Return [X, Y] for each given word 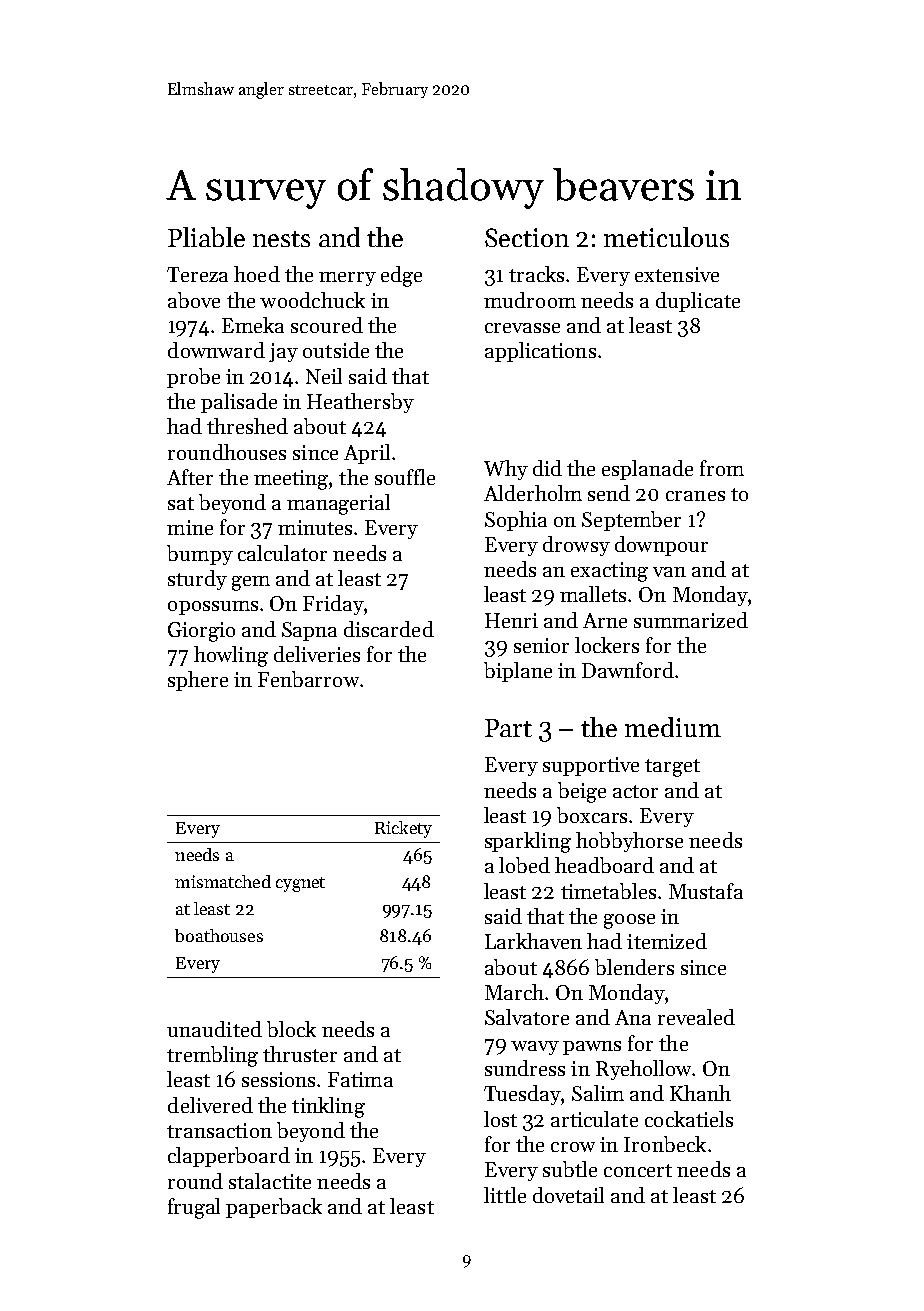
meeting [291, 480]
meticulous [666, 237]
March [514, 992]
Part [508, 728]
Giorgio [201, 632]
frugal [194, 1208]
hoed [257, 274]
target [672, 768]
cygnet [300, 884]
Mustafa [706, 891]
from [722, 468]
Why [506, 470]
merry [347, 279]
